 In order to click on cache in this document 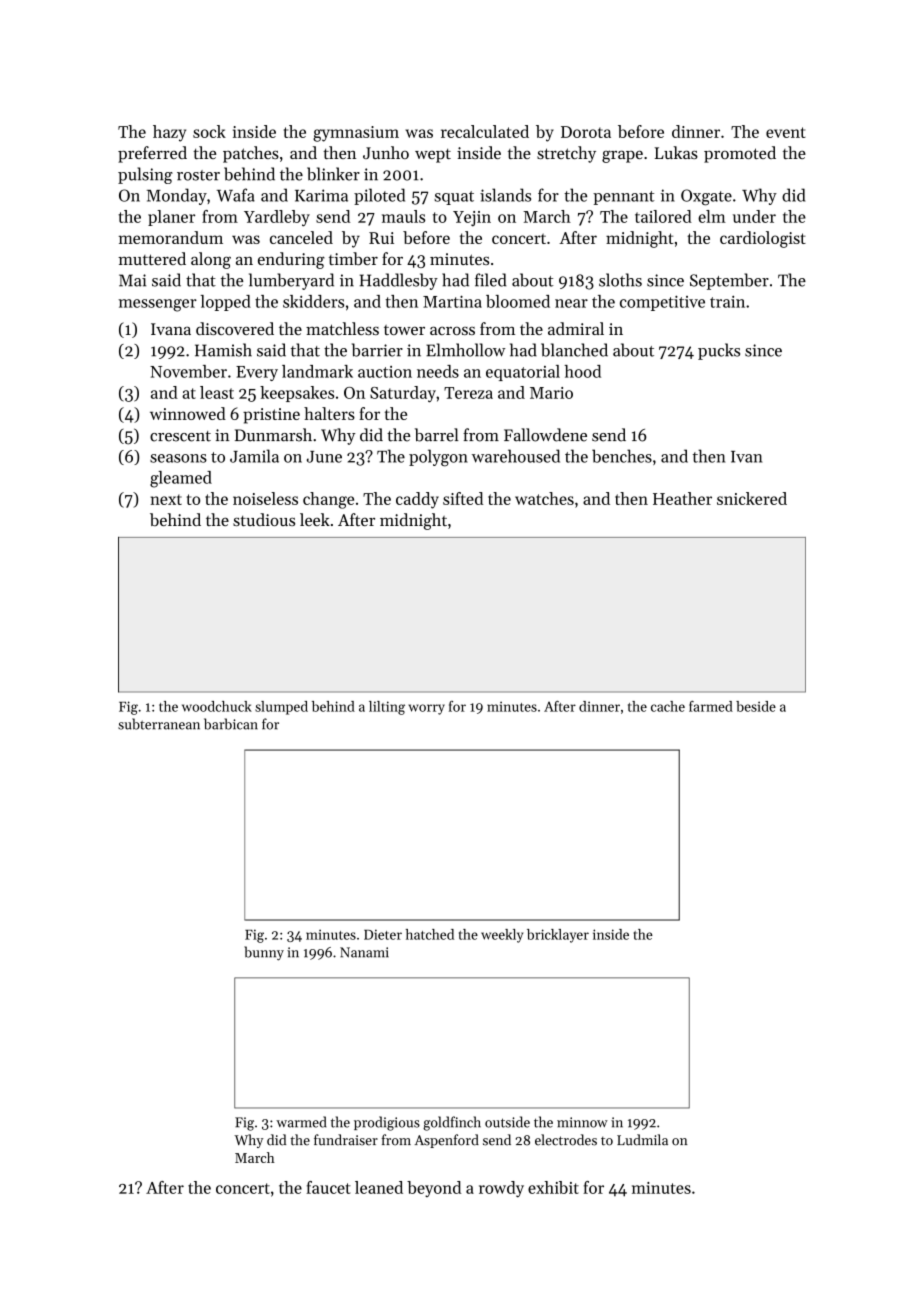, I will do `click(668, 706)`.
